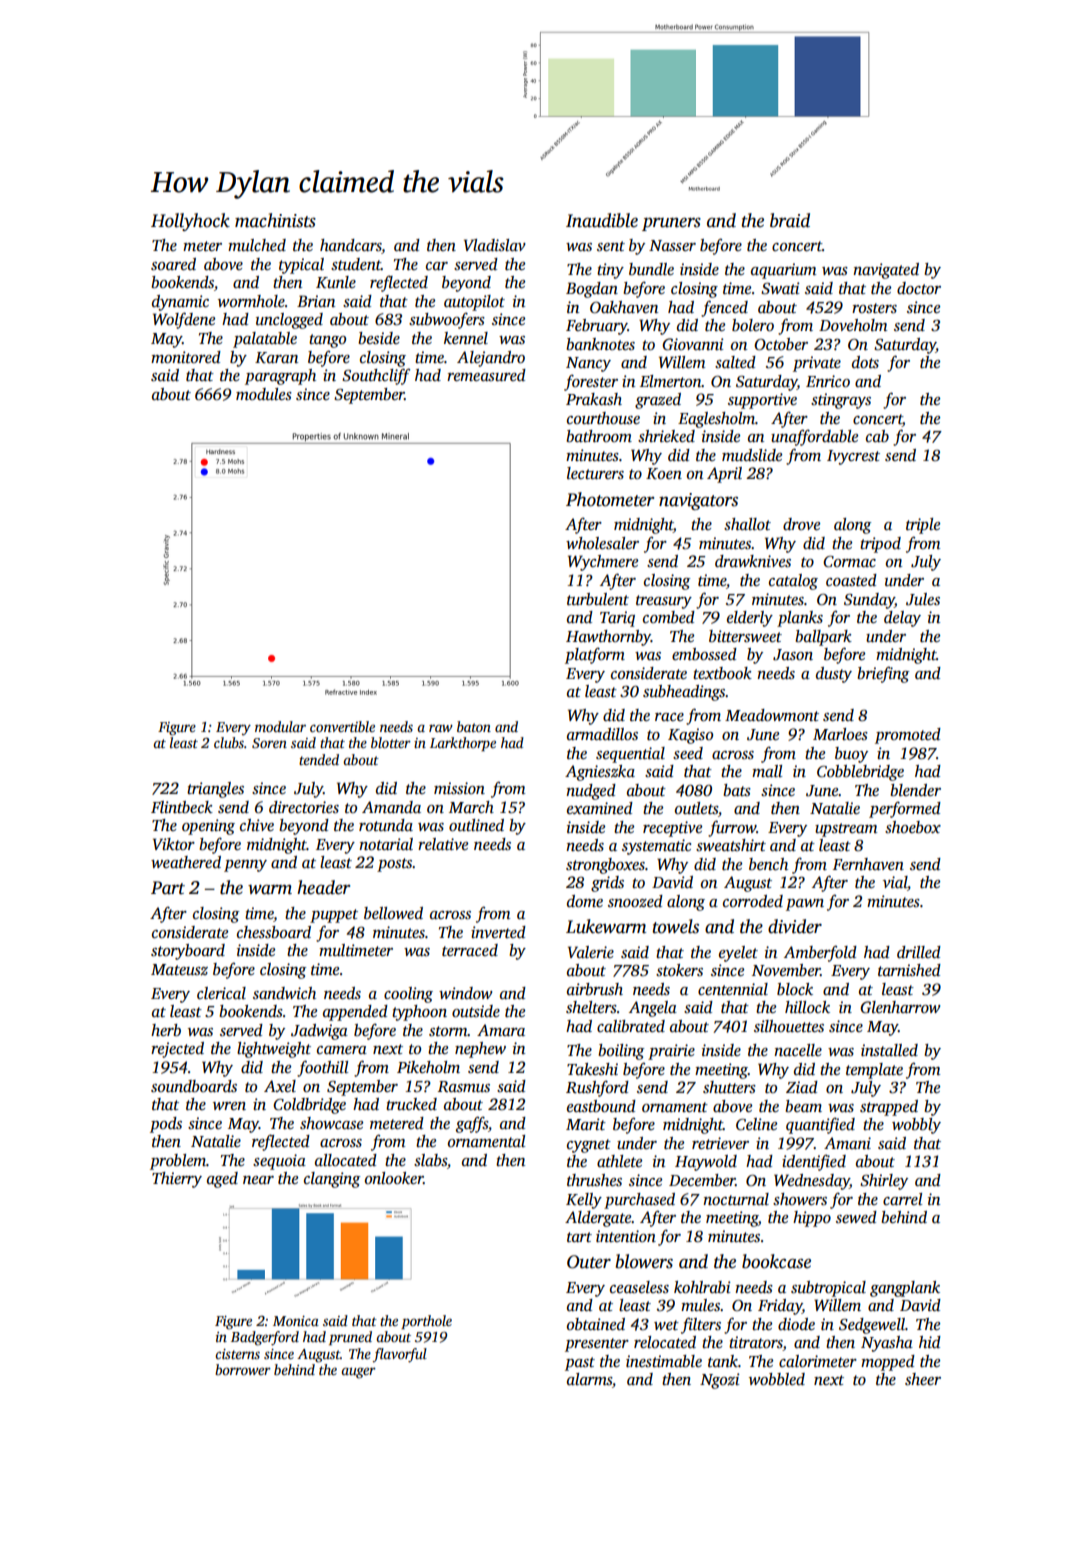 The width and height of the screenshot is (1092, 1551). What do you see at coordinates (495, 245) in the screenshot?
I see `Vladislav` at bounding box center [495, 245].
